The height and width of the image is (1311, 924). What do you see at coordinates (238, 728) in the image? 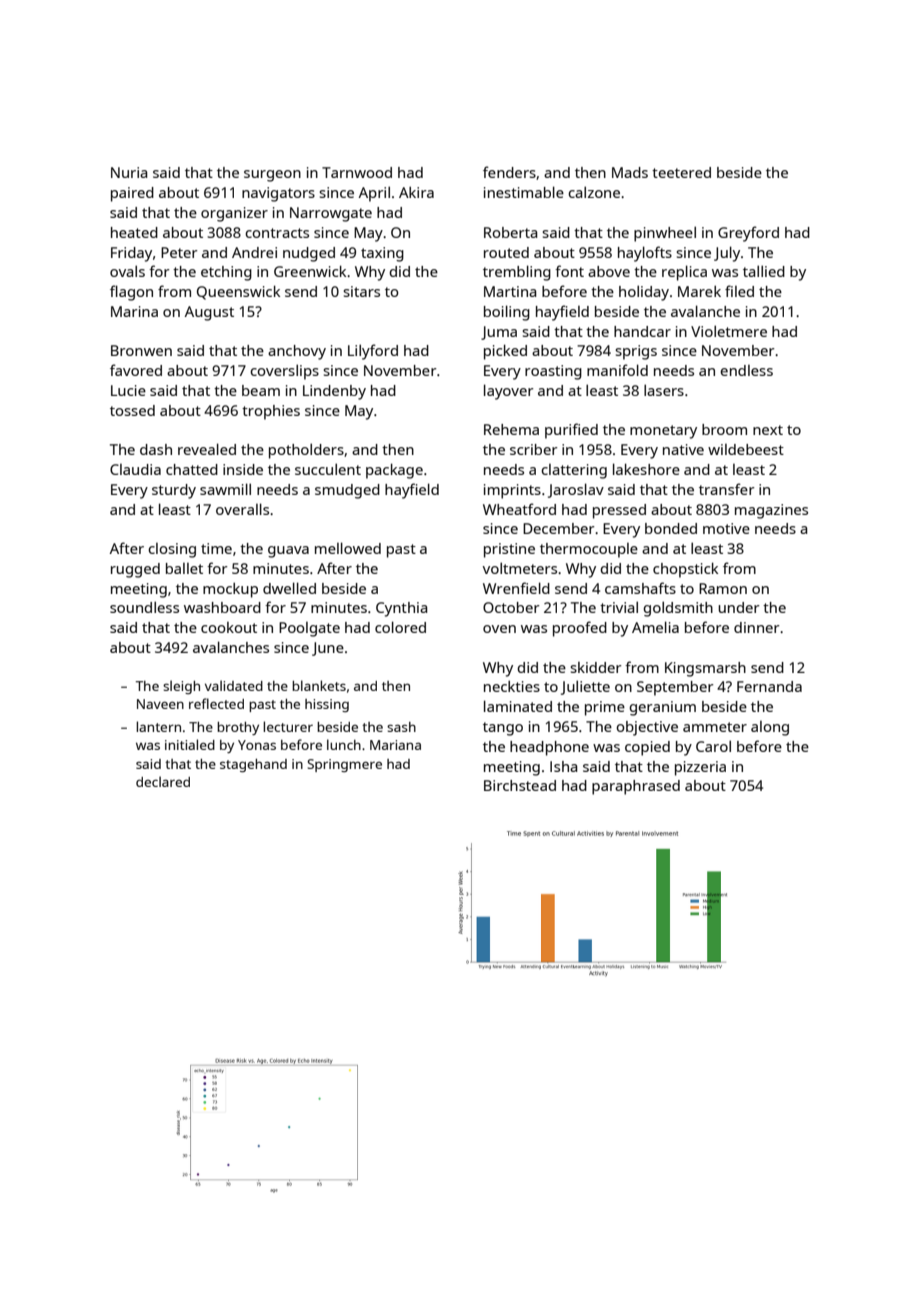
I see `brothy` at bounding box center [238, 728].
